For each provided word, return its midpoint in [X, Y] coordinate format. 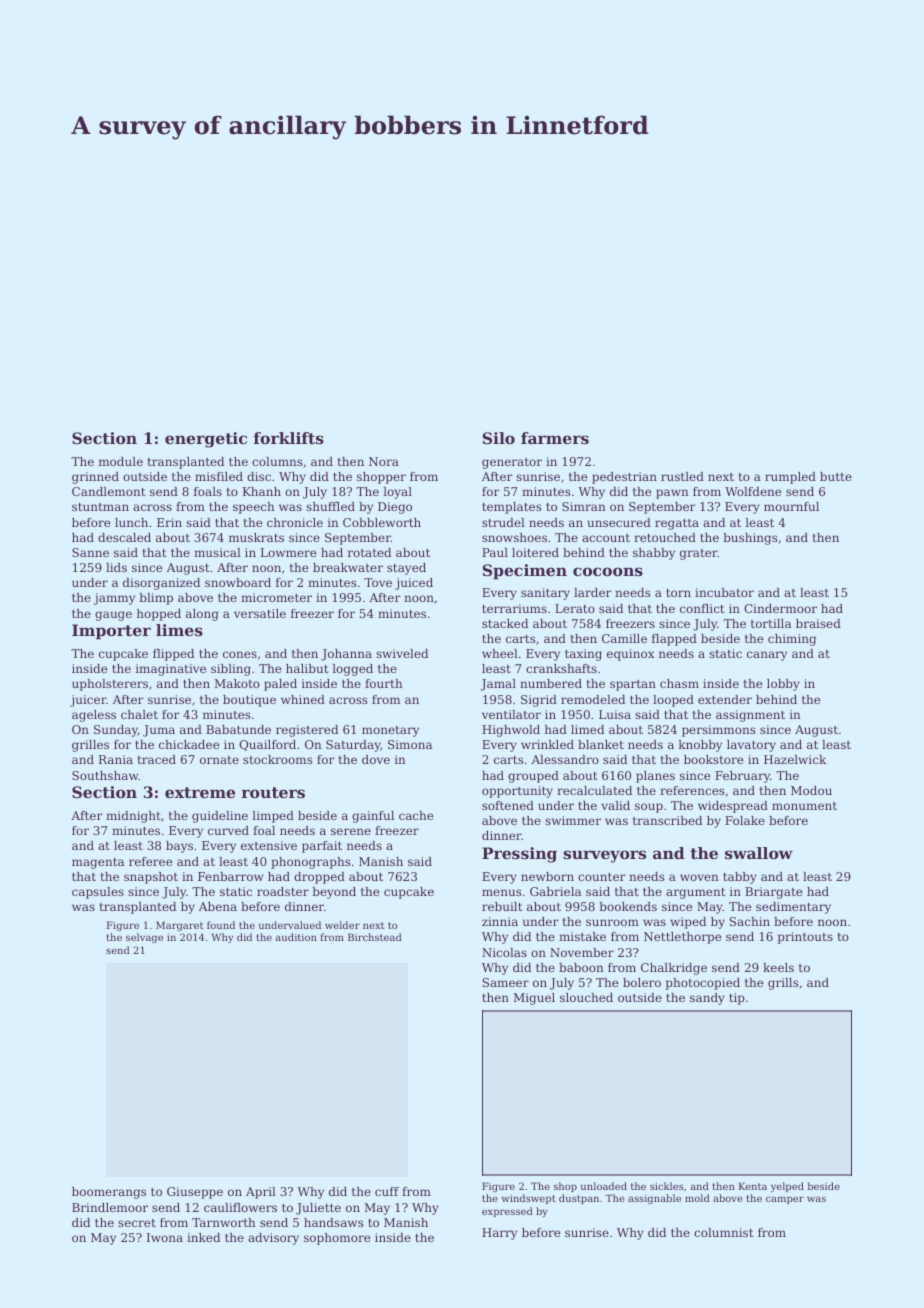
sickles [667, 1186]
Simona [410, 744]
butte [836, 476]
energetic [206, 440]
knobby [700, 746]
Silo [499, 438]
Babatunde [238, 729]
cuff [387, 1191]
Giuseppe [195, 1193]
